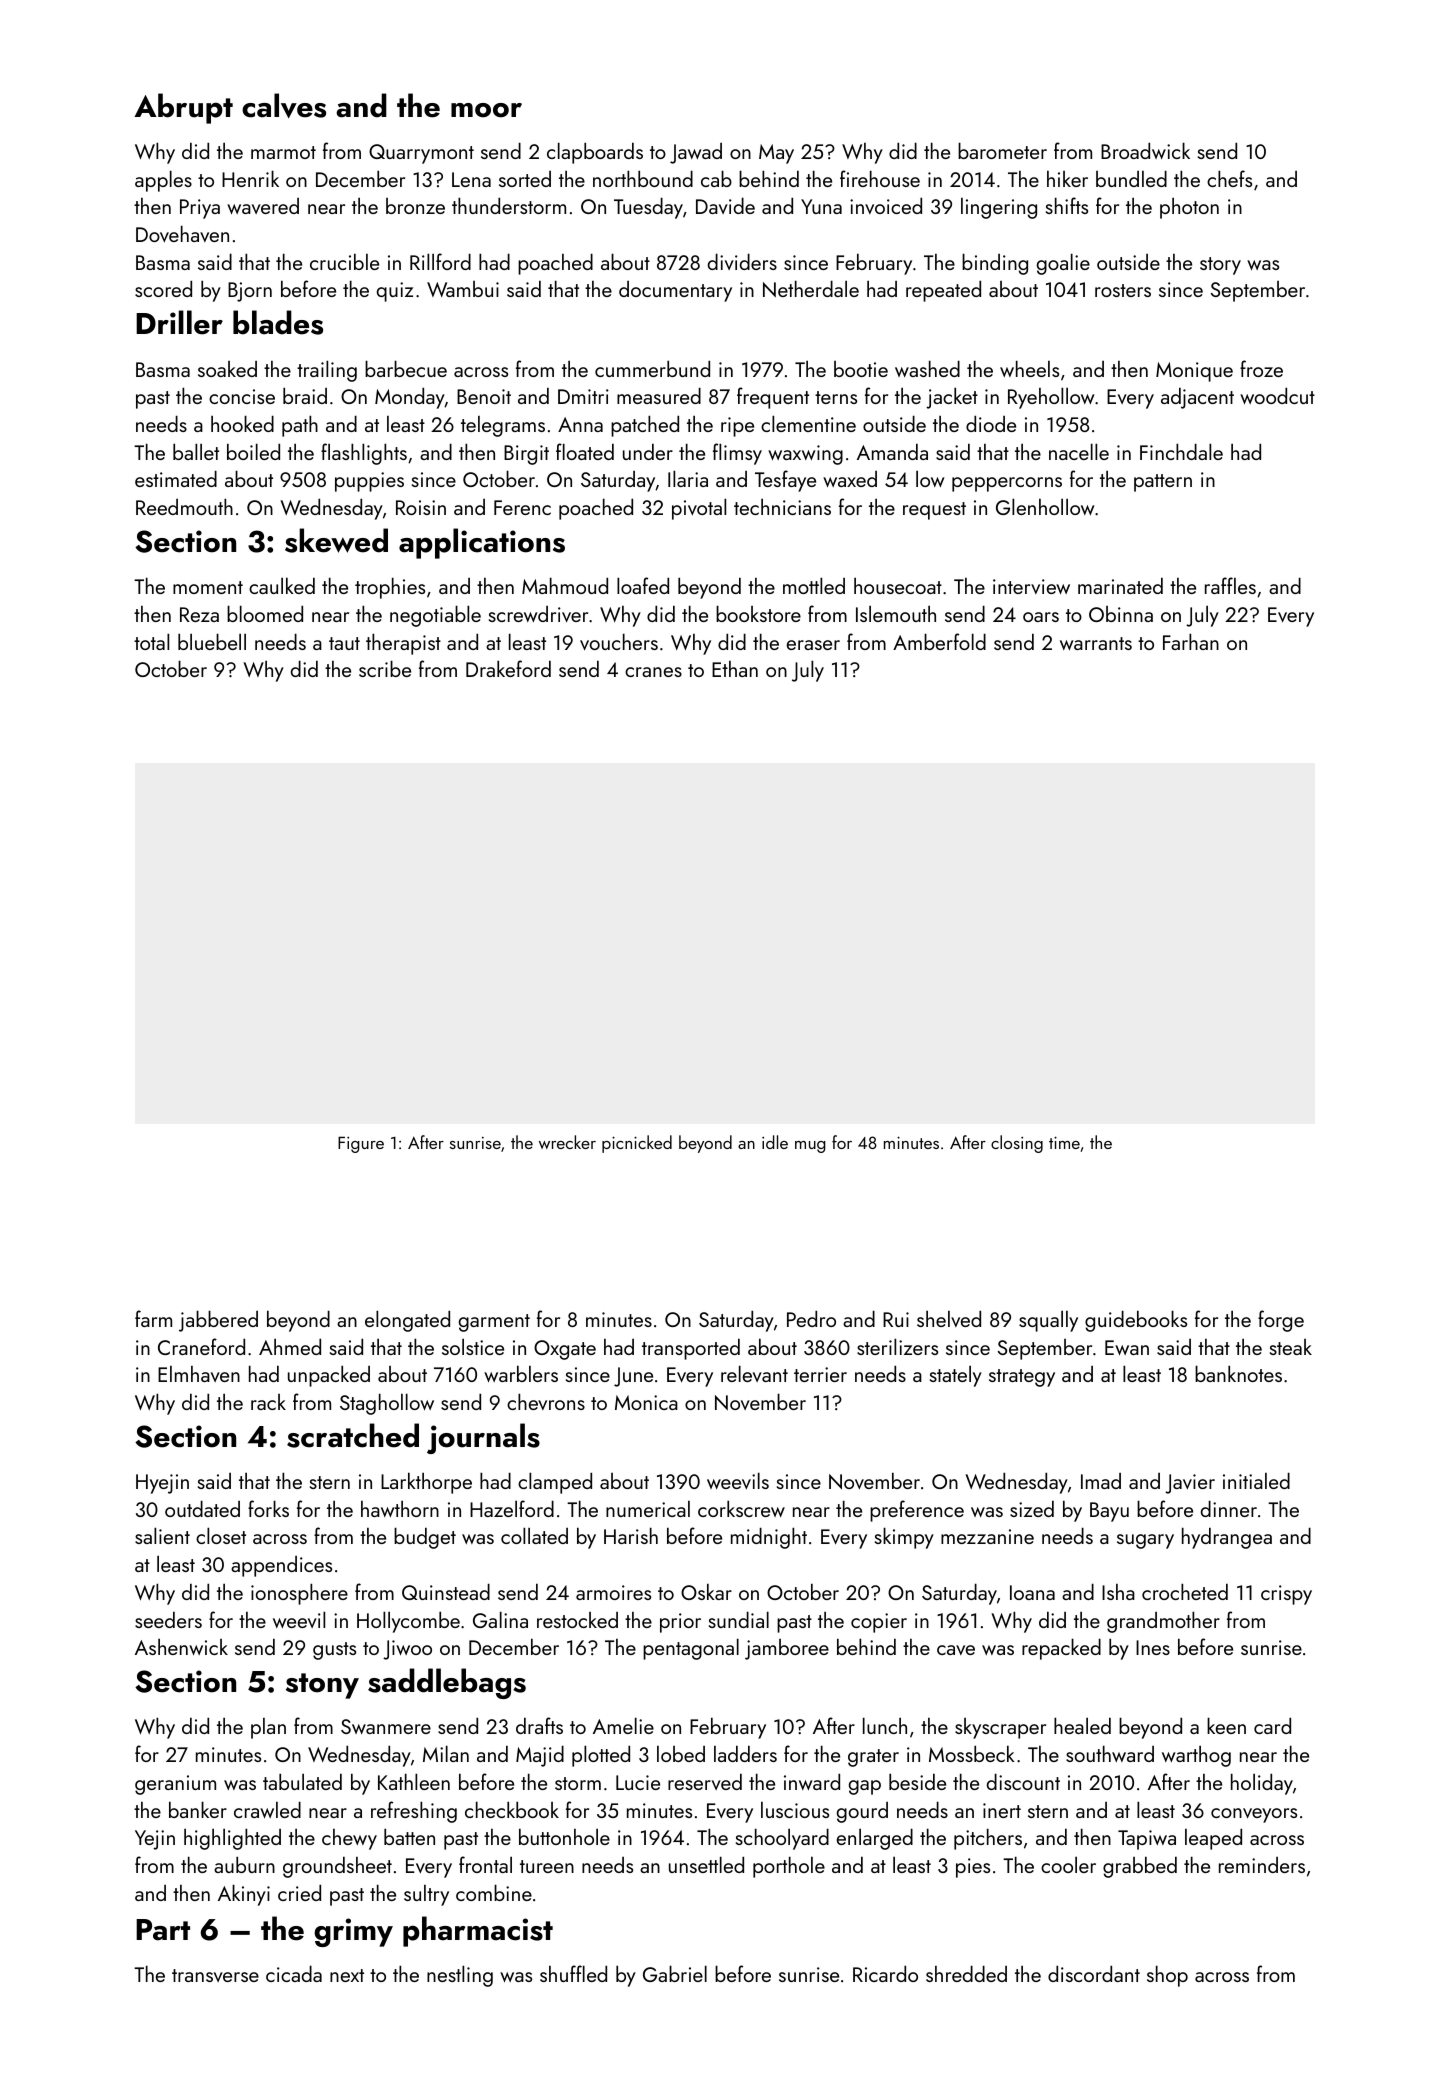 This screenshot has width=1450, height=2100. Describe the element at coordinates (163, 181) in the screenshot. I see `apples` at that location.
